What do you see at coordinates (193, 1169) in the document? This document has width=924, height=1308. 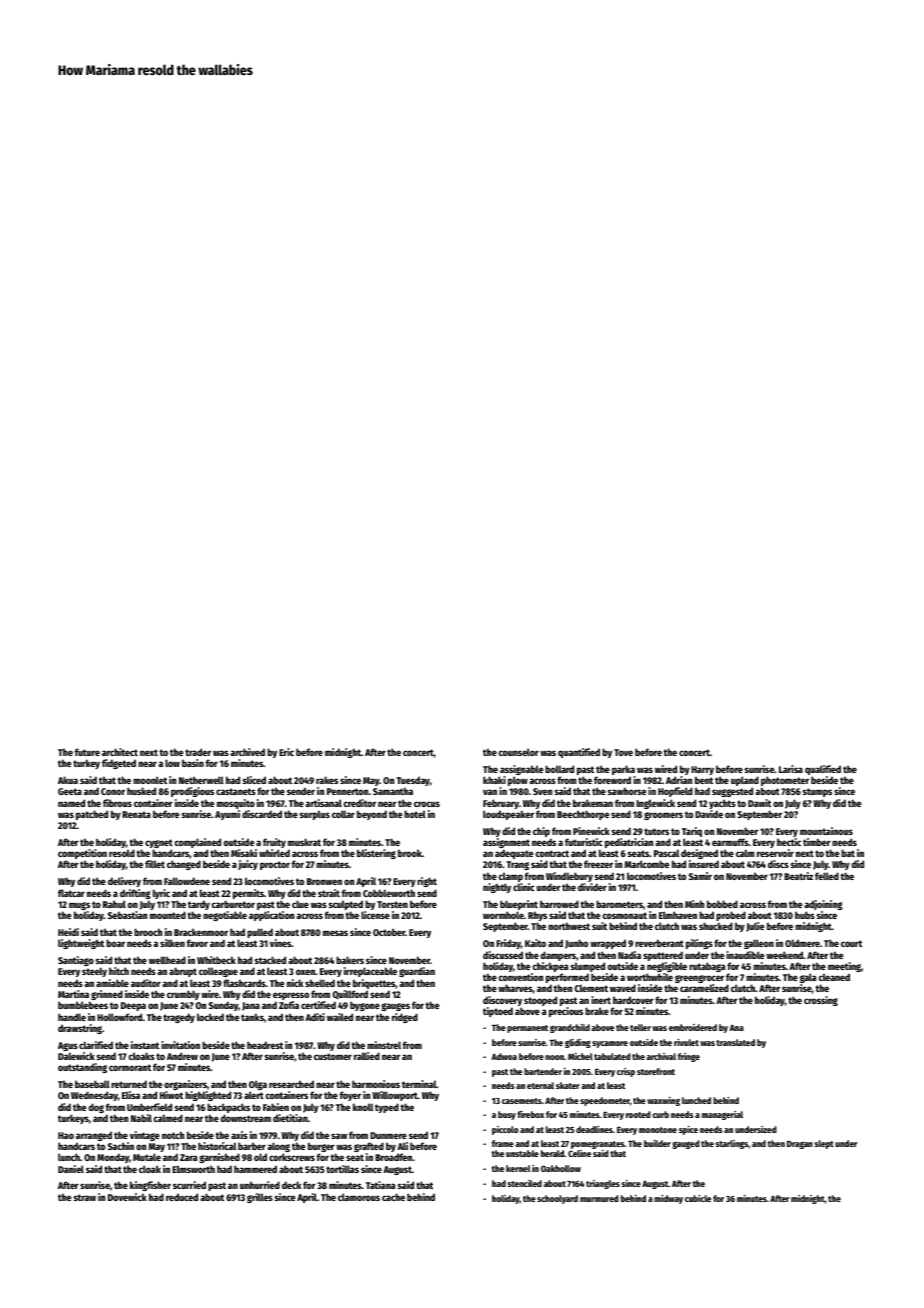 I see `Elmsworth` at bounding box center [193, 1169].
